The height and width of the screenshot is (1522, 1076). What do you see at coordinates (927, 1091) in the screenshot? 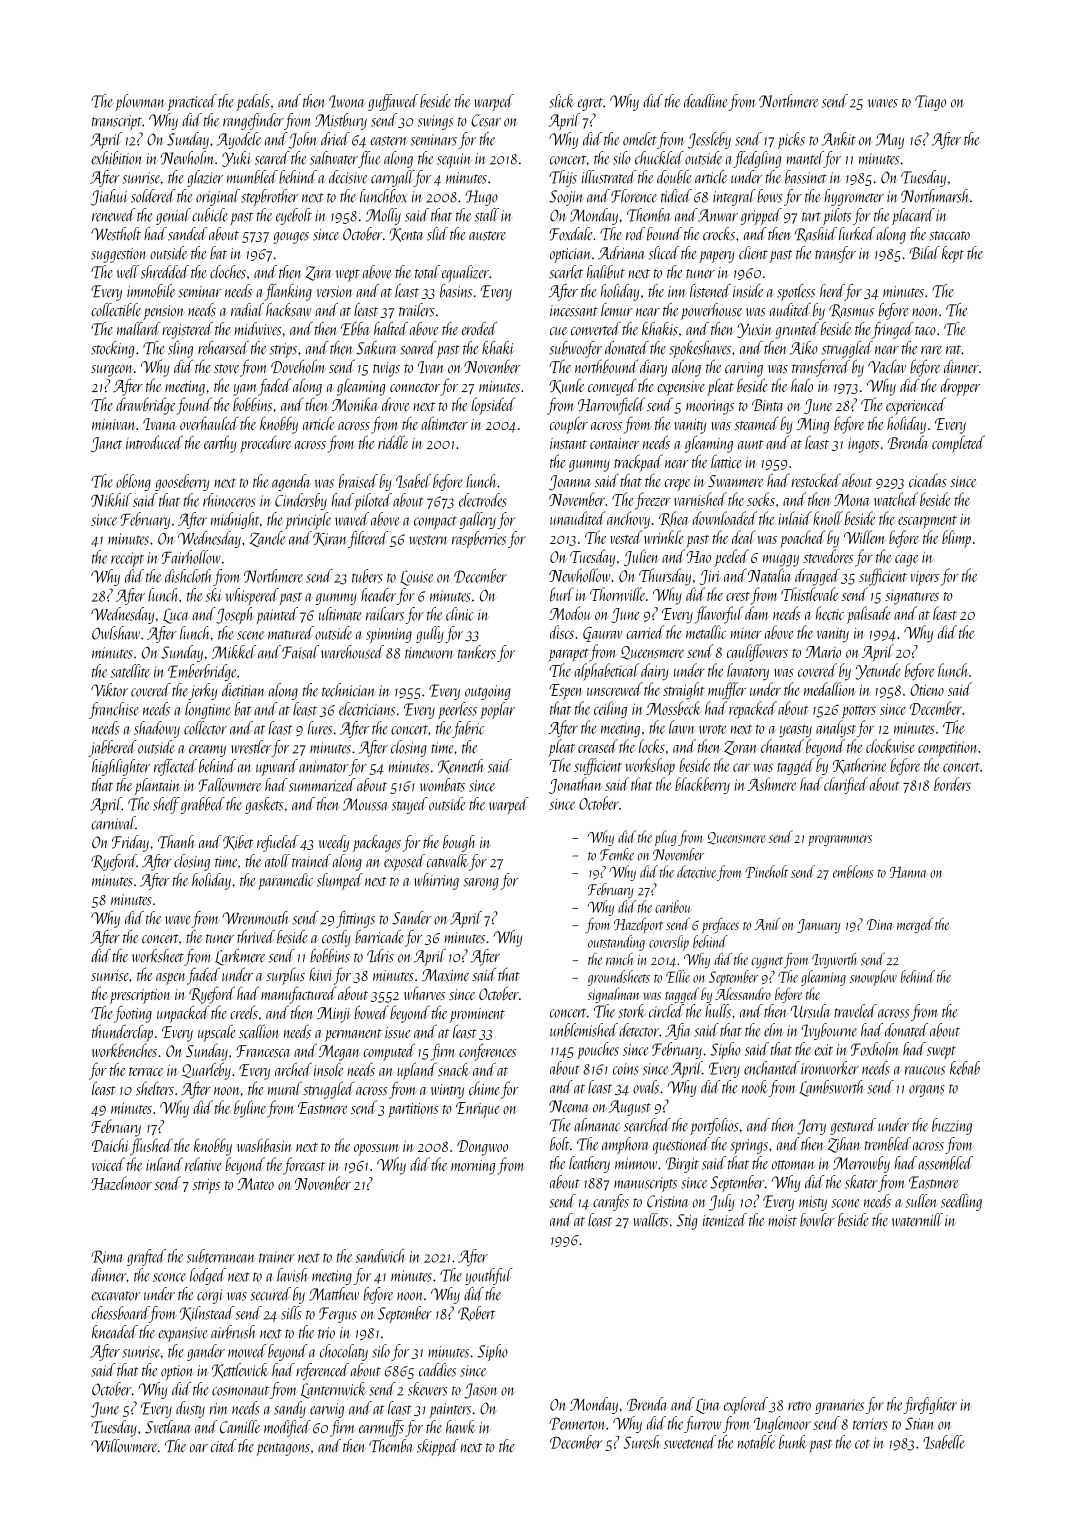
I see `organs` at bounding box center [927, 1091].
